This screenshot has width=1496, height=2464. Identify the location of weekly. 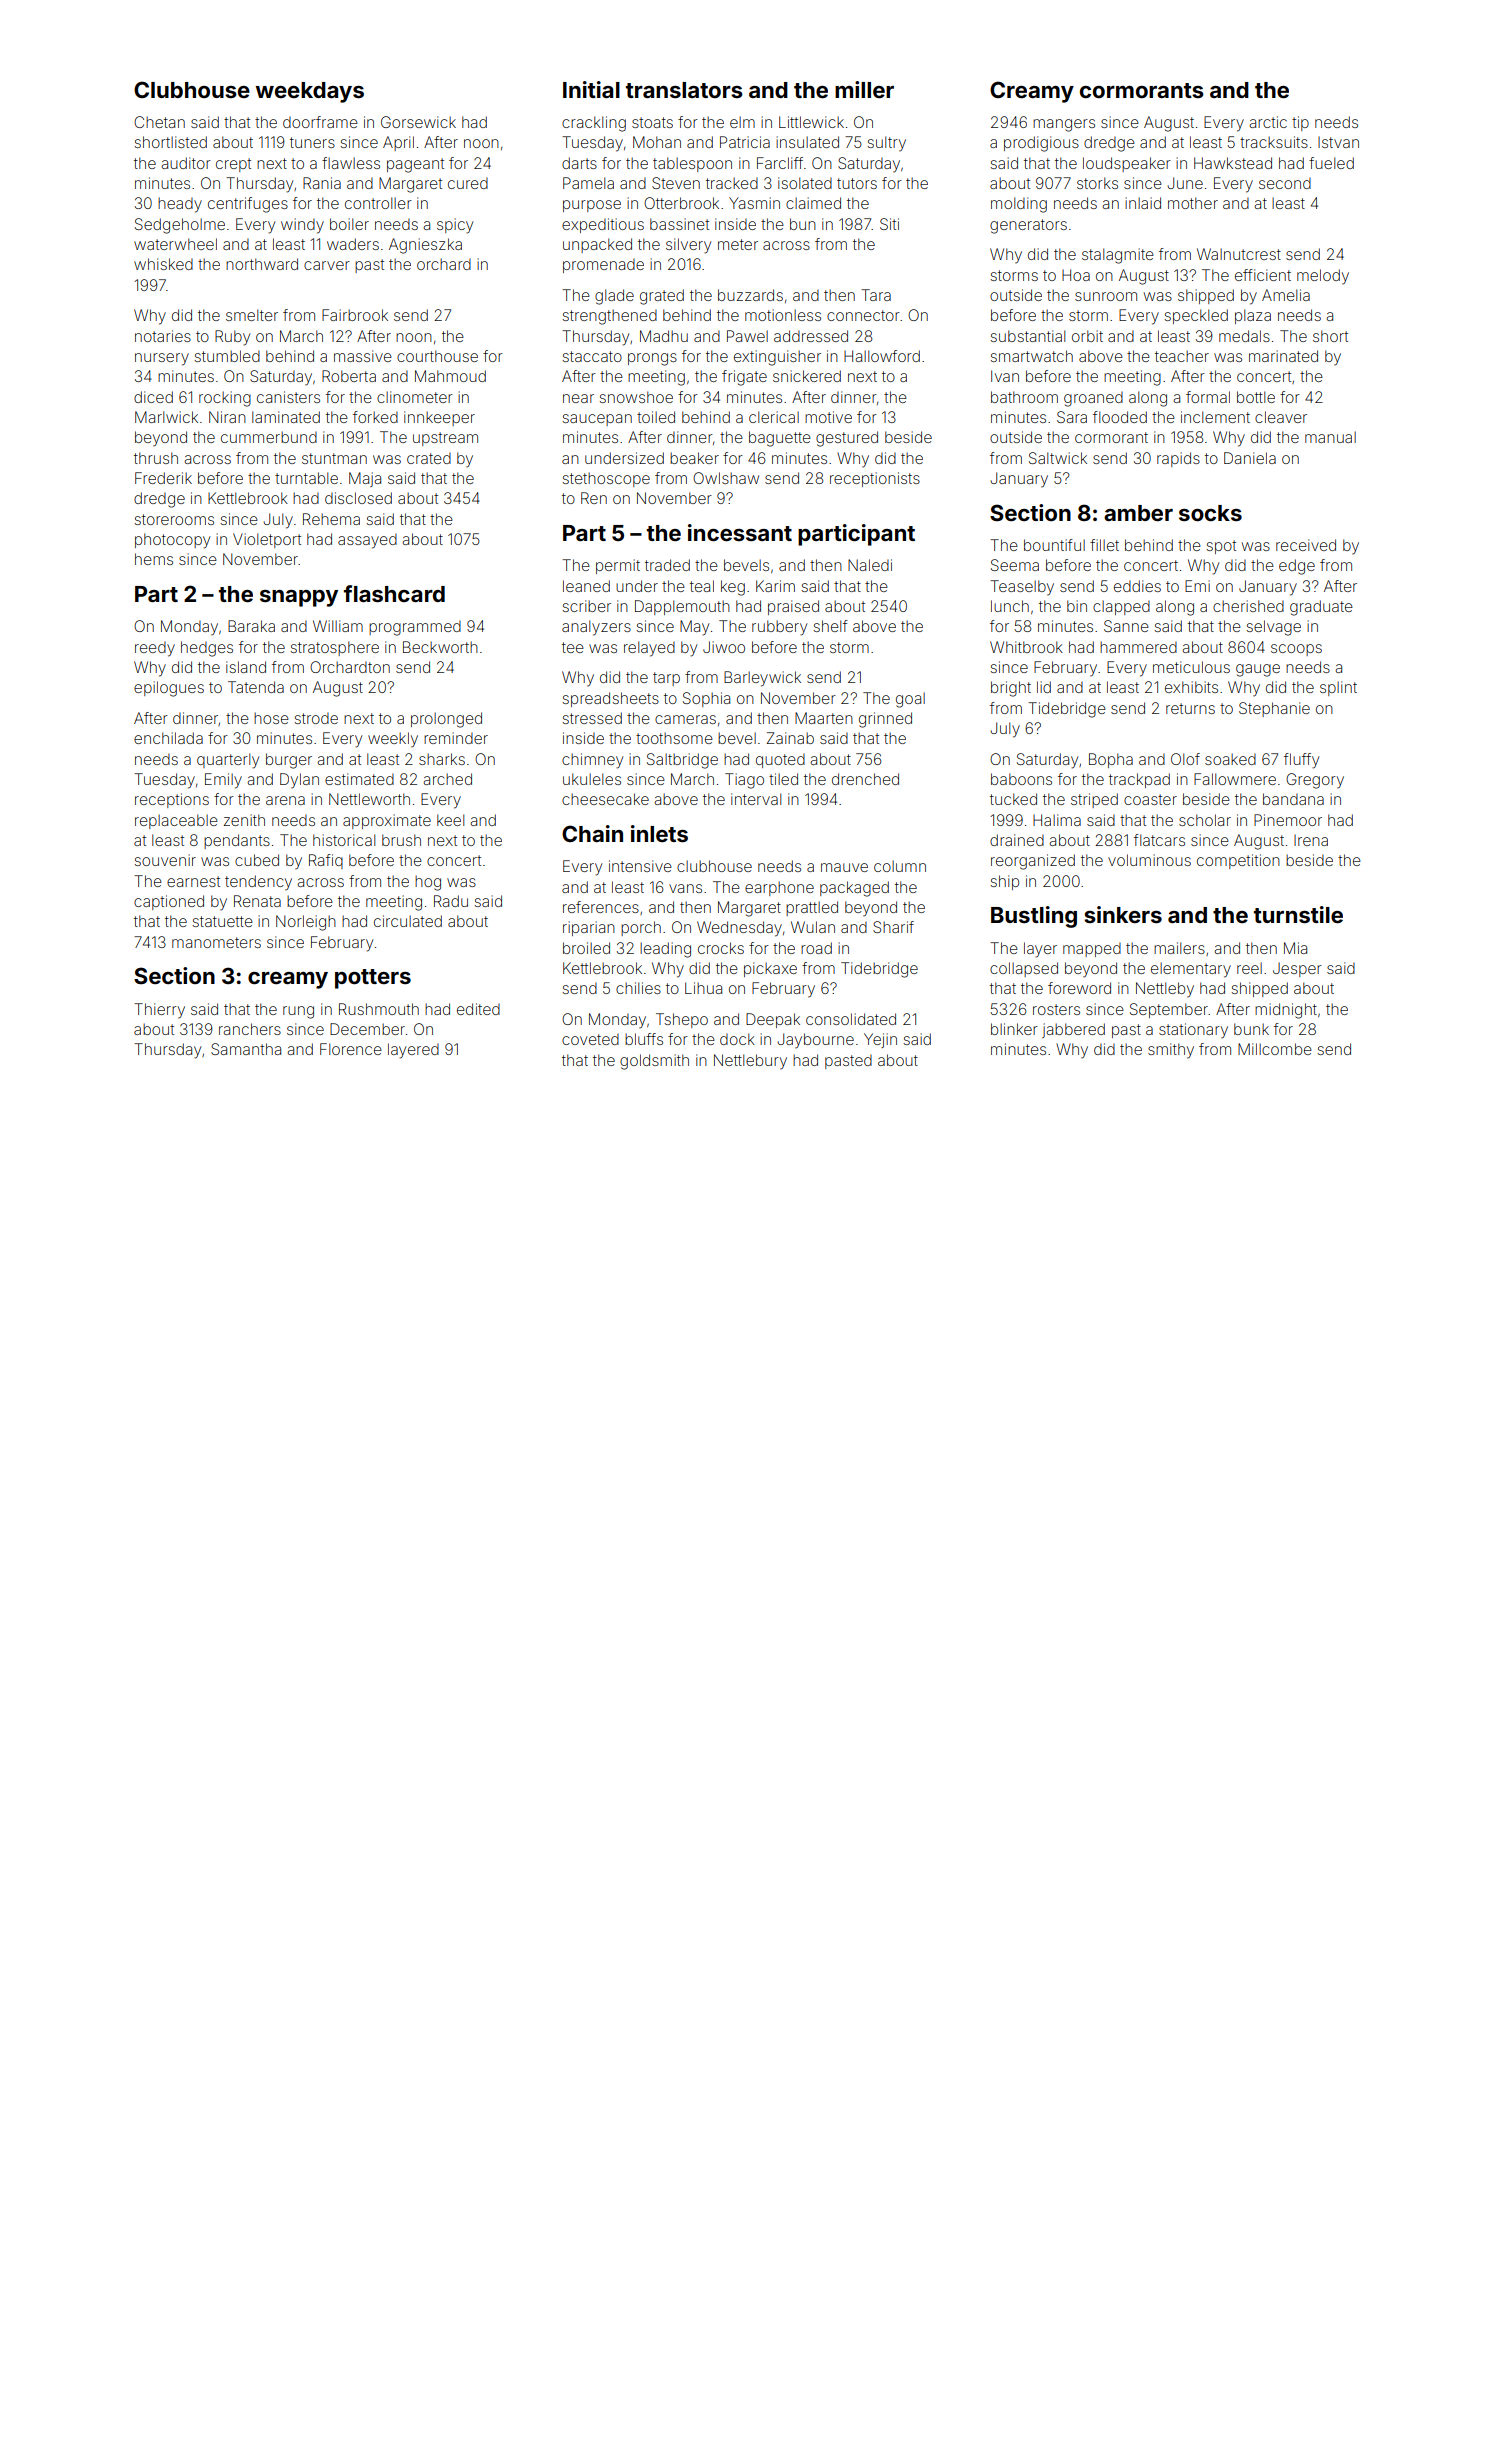
(393, 739).
